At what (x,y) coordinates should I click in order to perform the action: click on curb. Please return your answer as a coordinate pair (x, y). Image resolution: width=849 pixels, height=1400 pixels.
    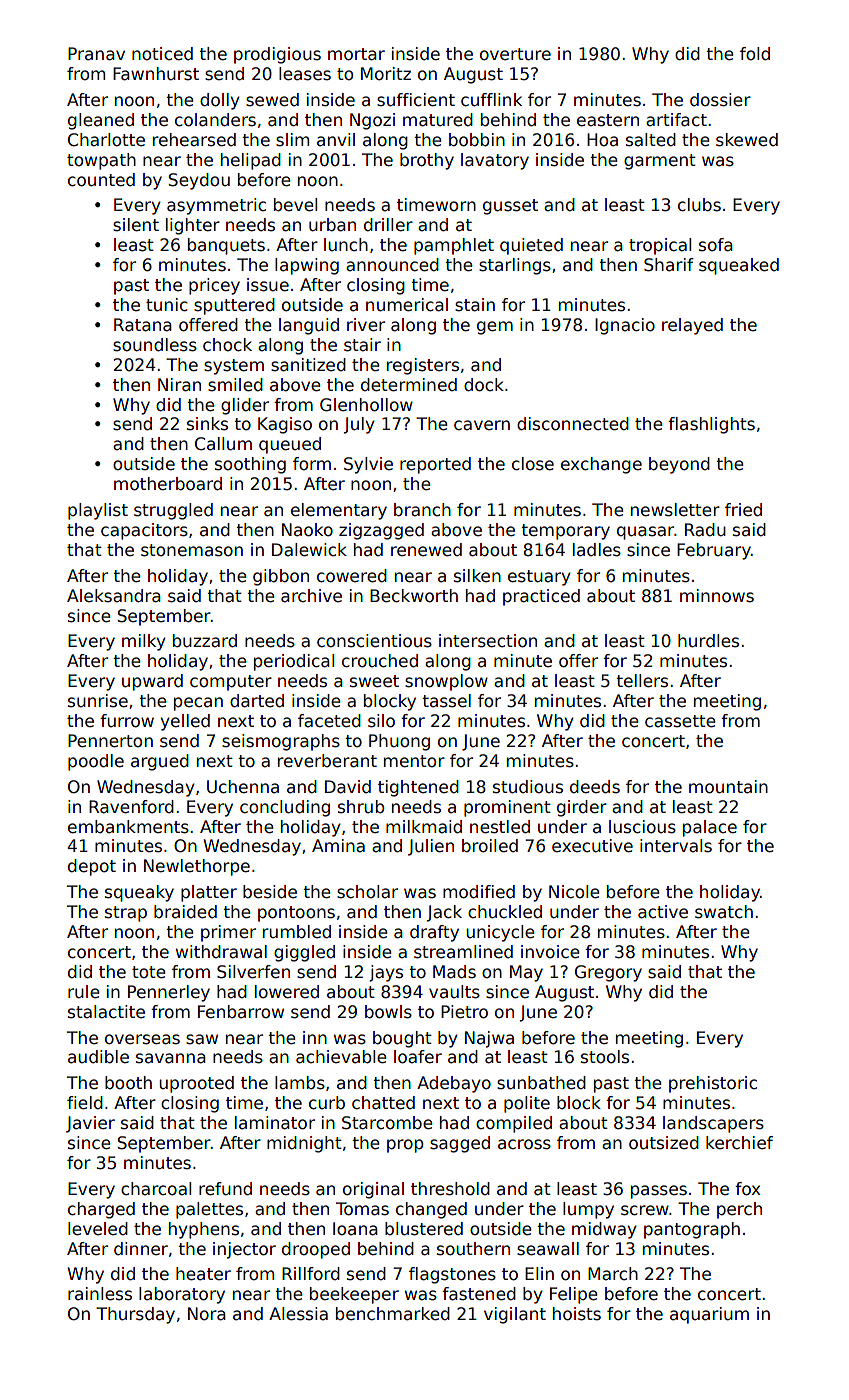
    Looking at the image, I should click on (327, 1103).
